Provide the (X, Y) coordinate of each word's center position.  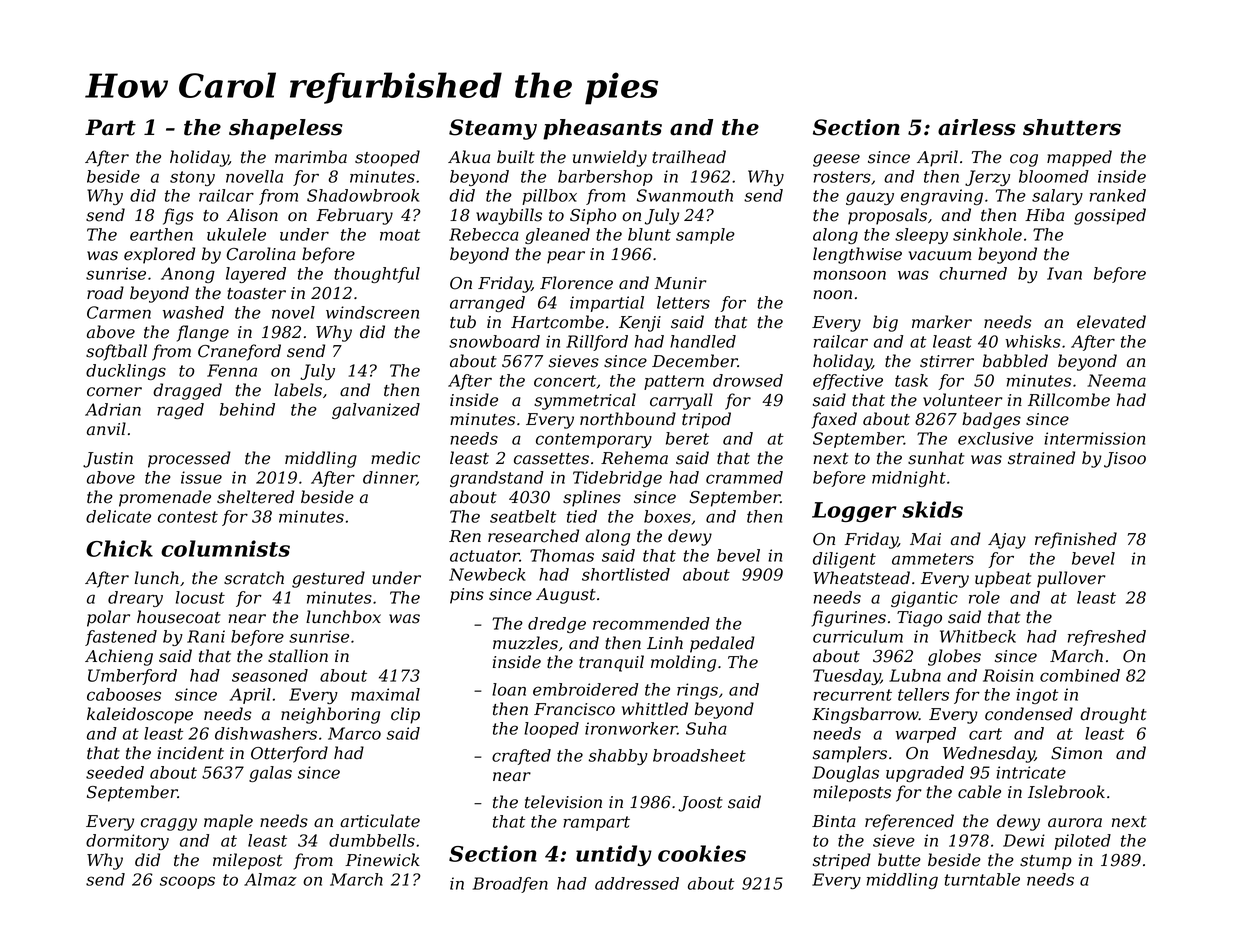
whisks (1033, 341)
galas (270, 774)
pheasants (602, 129)
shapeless (286, 129)
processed (189, 459)
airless (977, 127)
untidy (614, 855)
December (695, 361)
